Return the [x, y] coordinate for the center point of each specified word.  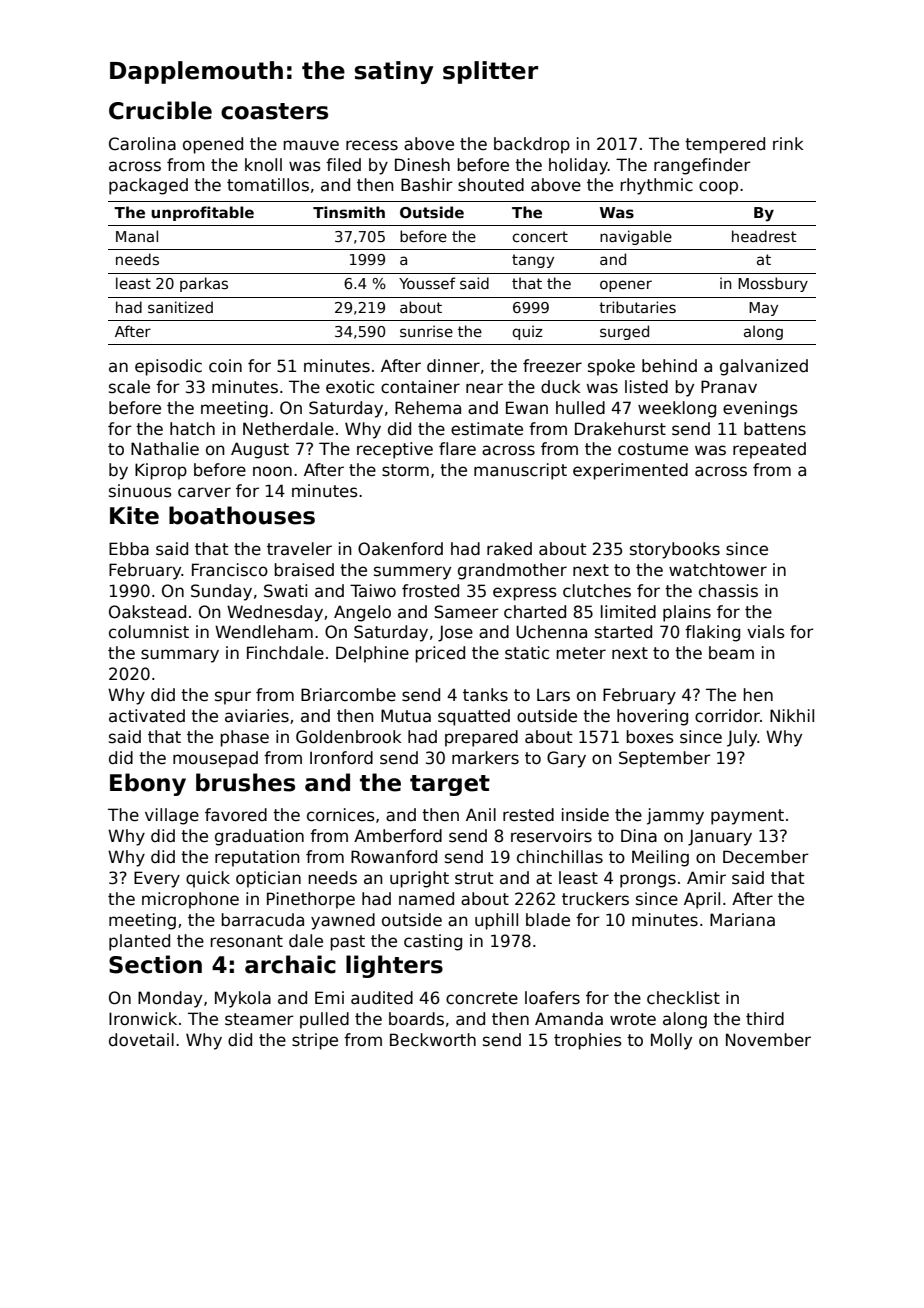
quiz [527, 332]
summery [412, 573]
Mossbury [773, 284]
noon [272, 471]
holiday [578, 166]
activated [147, 716]
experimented [630, 471]
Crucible [160, 110]
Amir [706, 877]
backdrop [532, 145]
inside [585, 815]
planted [139, 942]
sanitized [180, 307]
